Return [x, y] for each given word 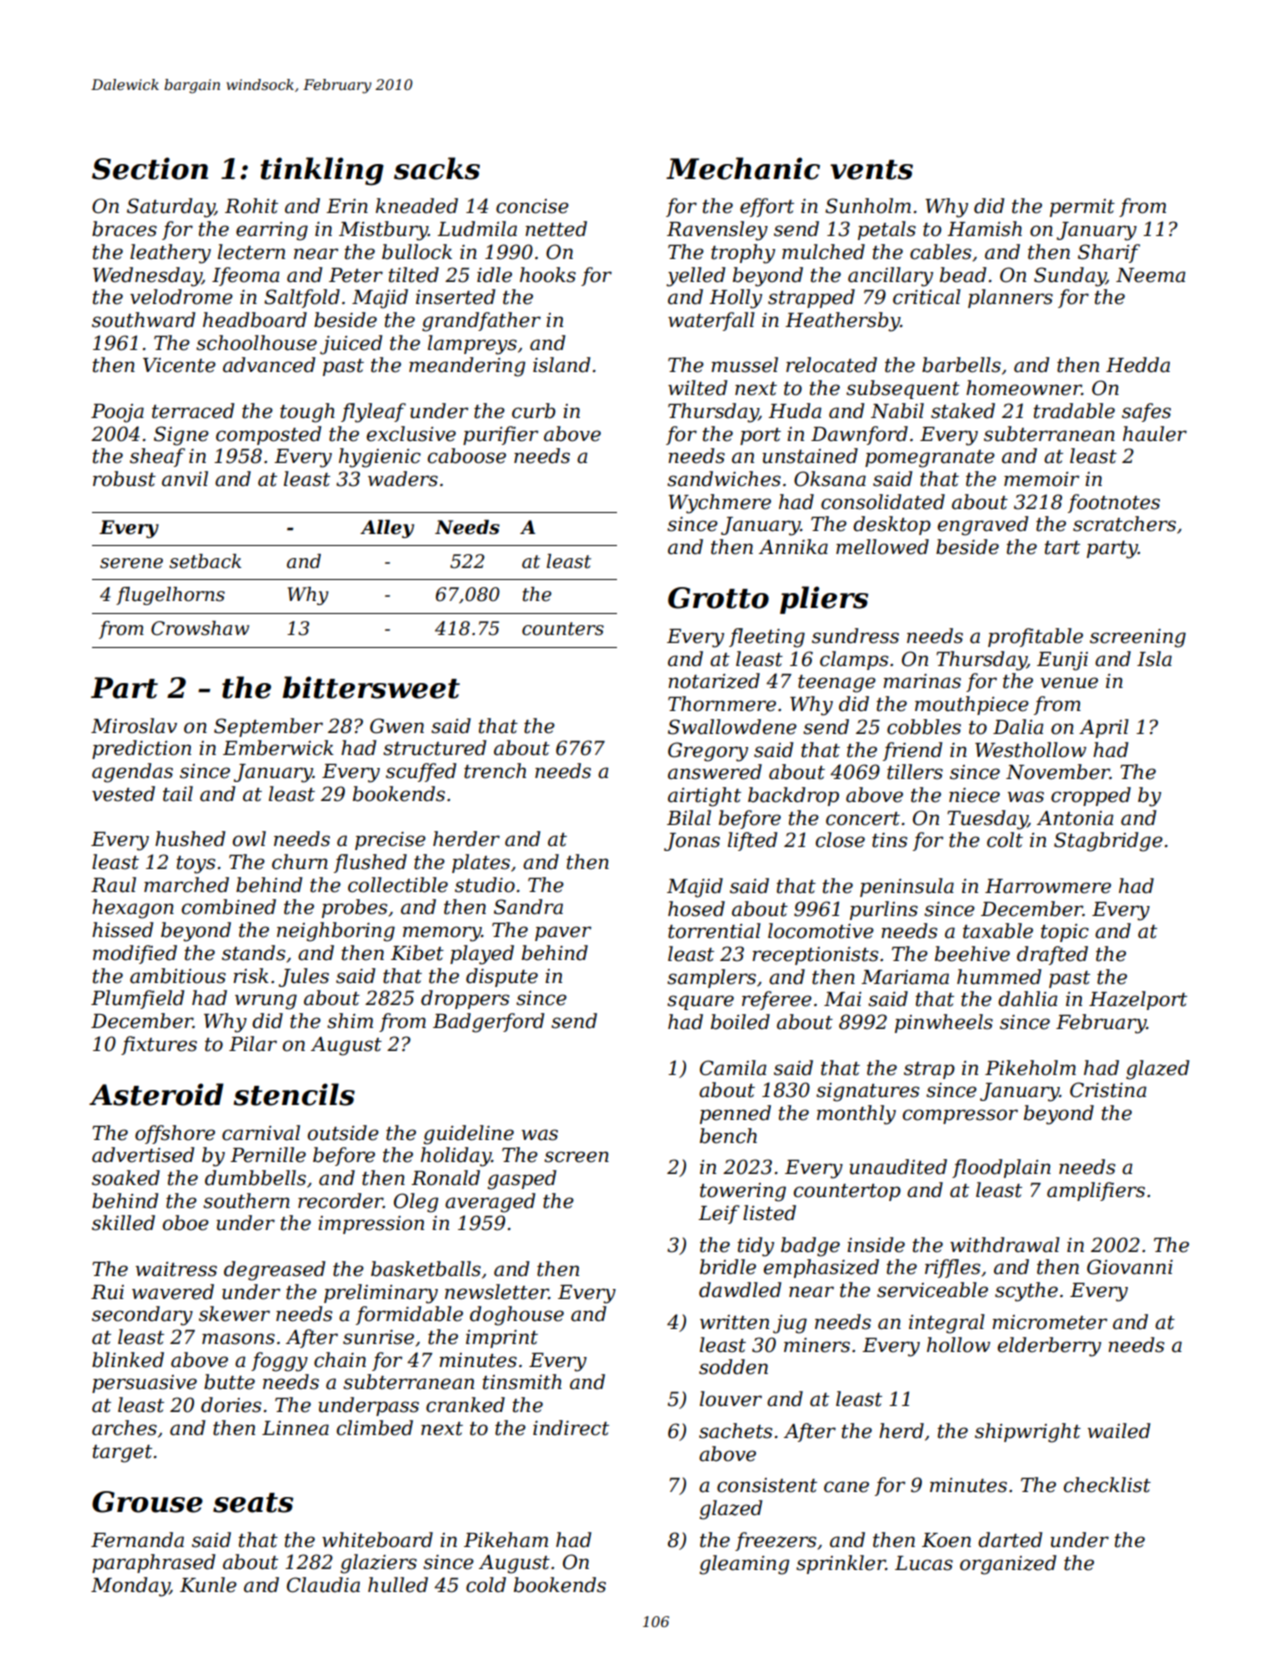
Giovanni [1130, 1267]
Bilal [689, 818]
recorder [340, 1201]
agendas [132, 773]
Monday [130, 1587]
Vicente [179, 365]
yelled [695, 277]
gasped [522, 1180]
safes [1146, 412]
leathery [170, 254]
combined [229, 907]
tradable [1074, 411]
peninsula [907, 887]
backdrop [793, 796]
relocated [831, 365]
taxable [998, 931]
